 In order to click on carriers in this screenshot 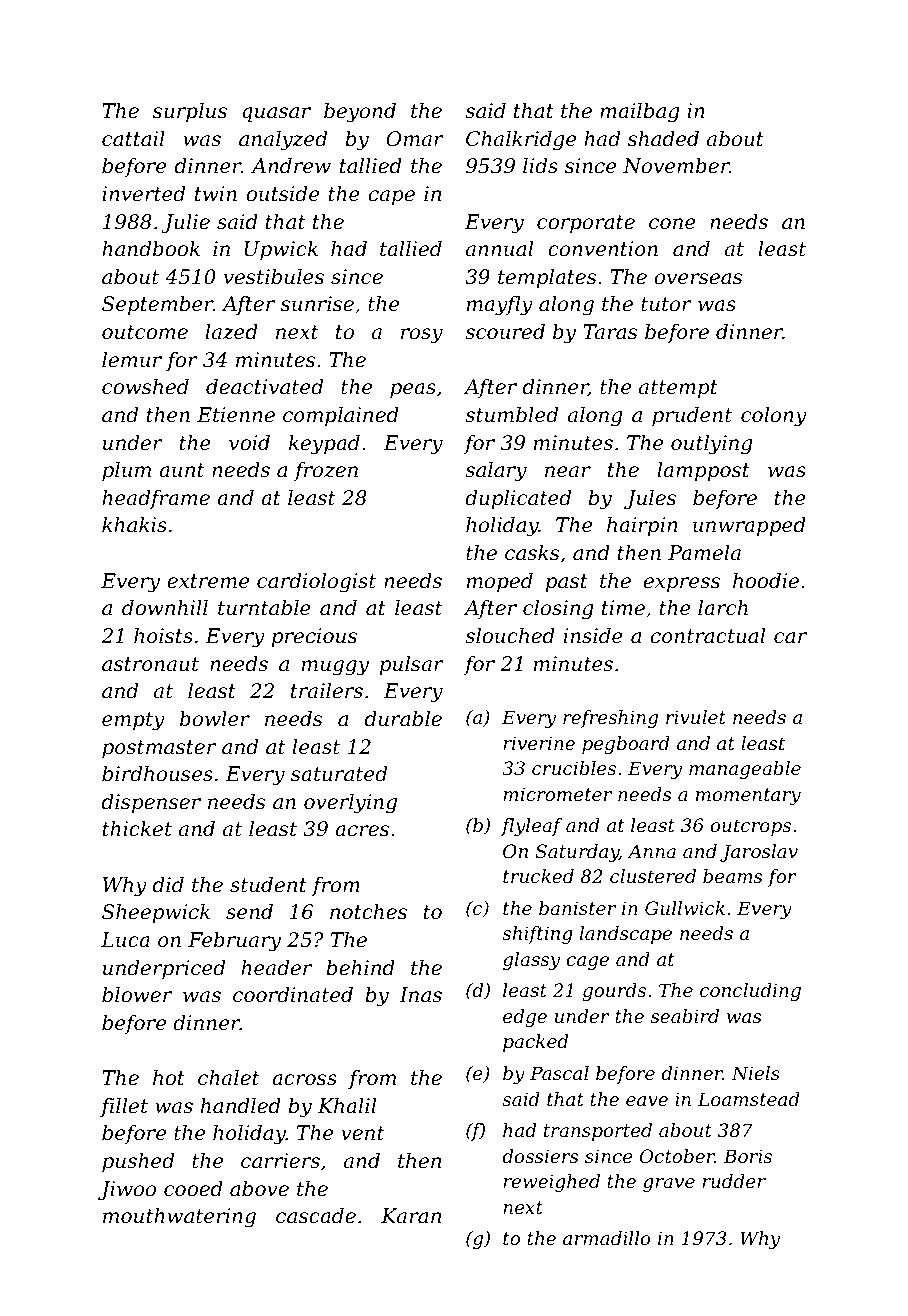, I will do `click(280, 1161)`.
